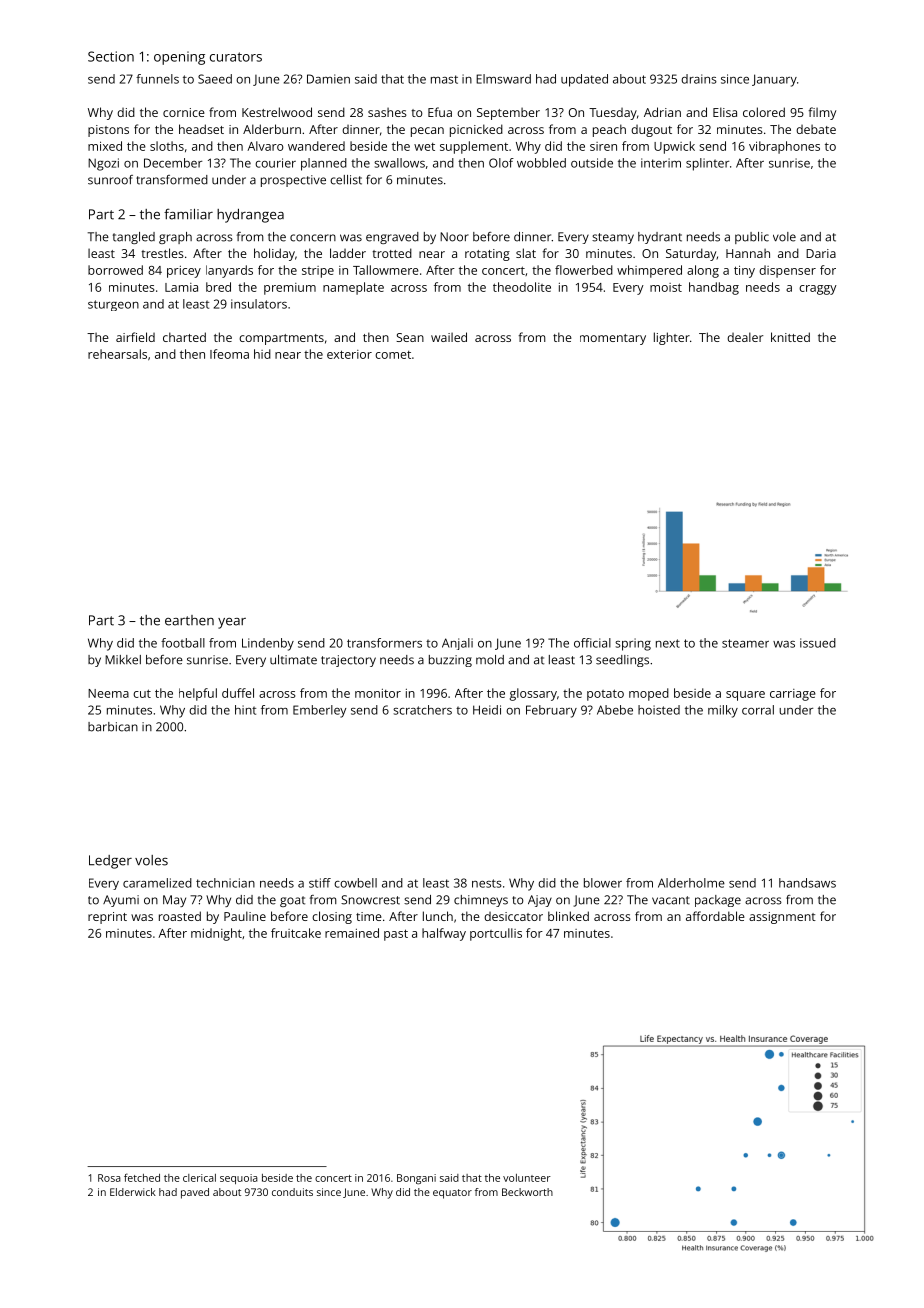 The height and width of the screenshot is (1308, 924). What do you see at coordinates (103, 164) in the screenshot?
I see `Ngozi` at bounding box center [103, 164].
